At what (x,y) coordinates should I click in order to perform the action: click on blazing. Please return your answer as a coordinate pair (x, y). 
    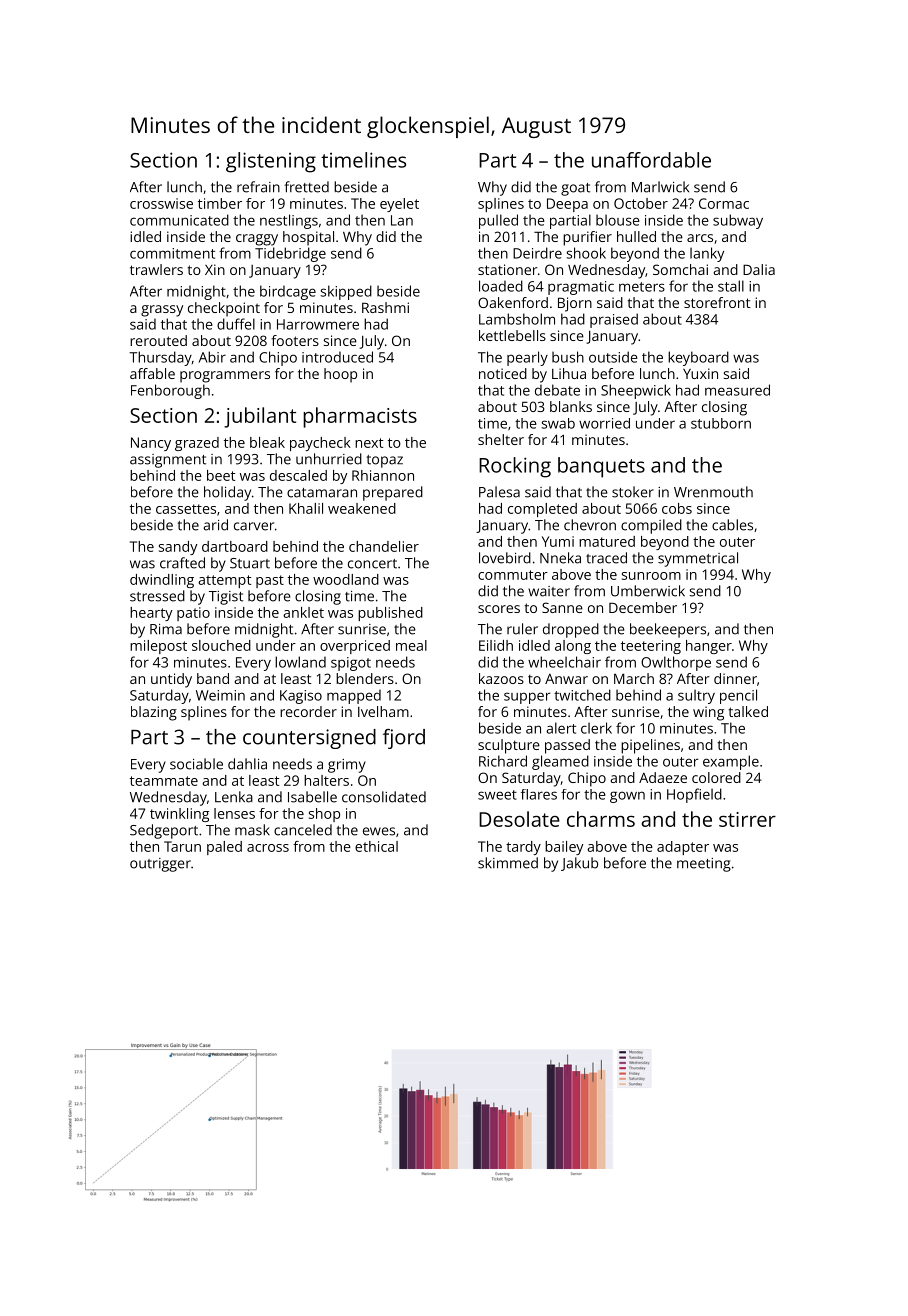
    Looking at the image, I should click on (154, 713).
